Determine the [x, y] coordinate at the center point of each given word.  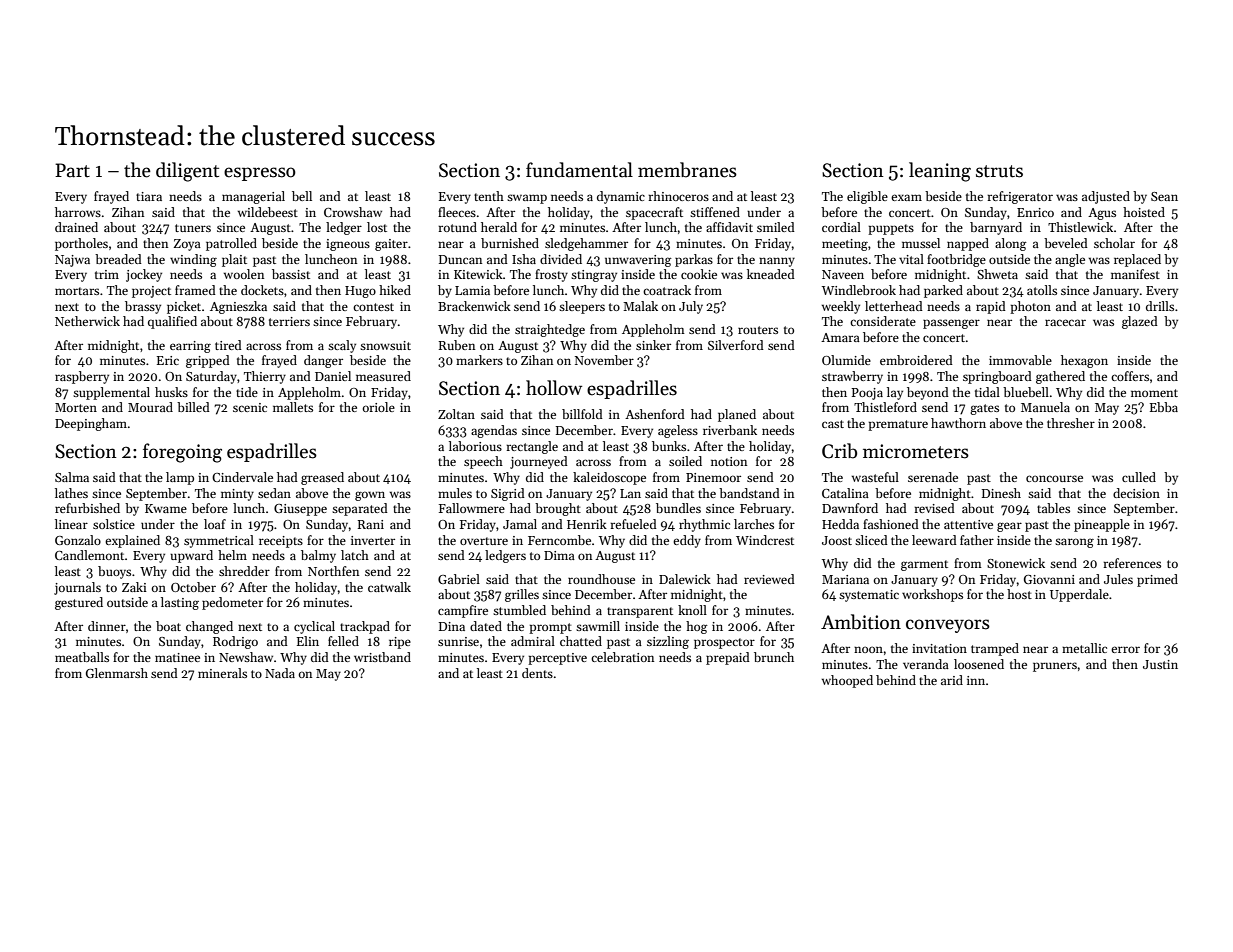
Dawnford [850, 508]
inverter [373, 540]
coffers [1130, 376]
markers [479, 360]
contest [373, 307]
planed [737, 415]
